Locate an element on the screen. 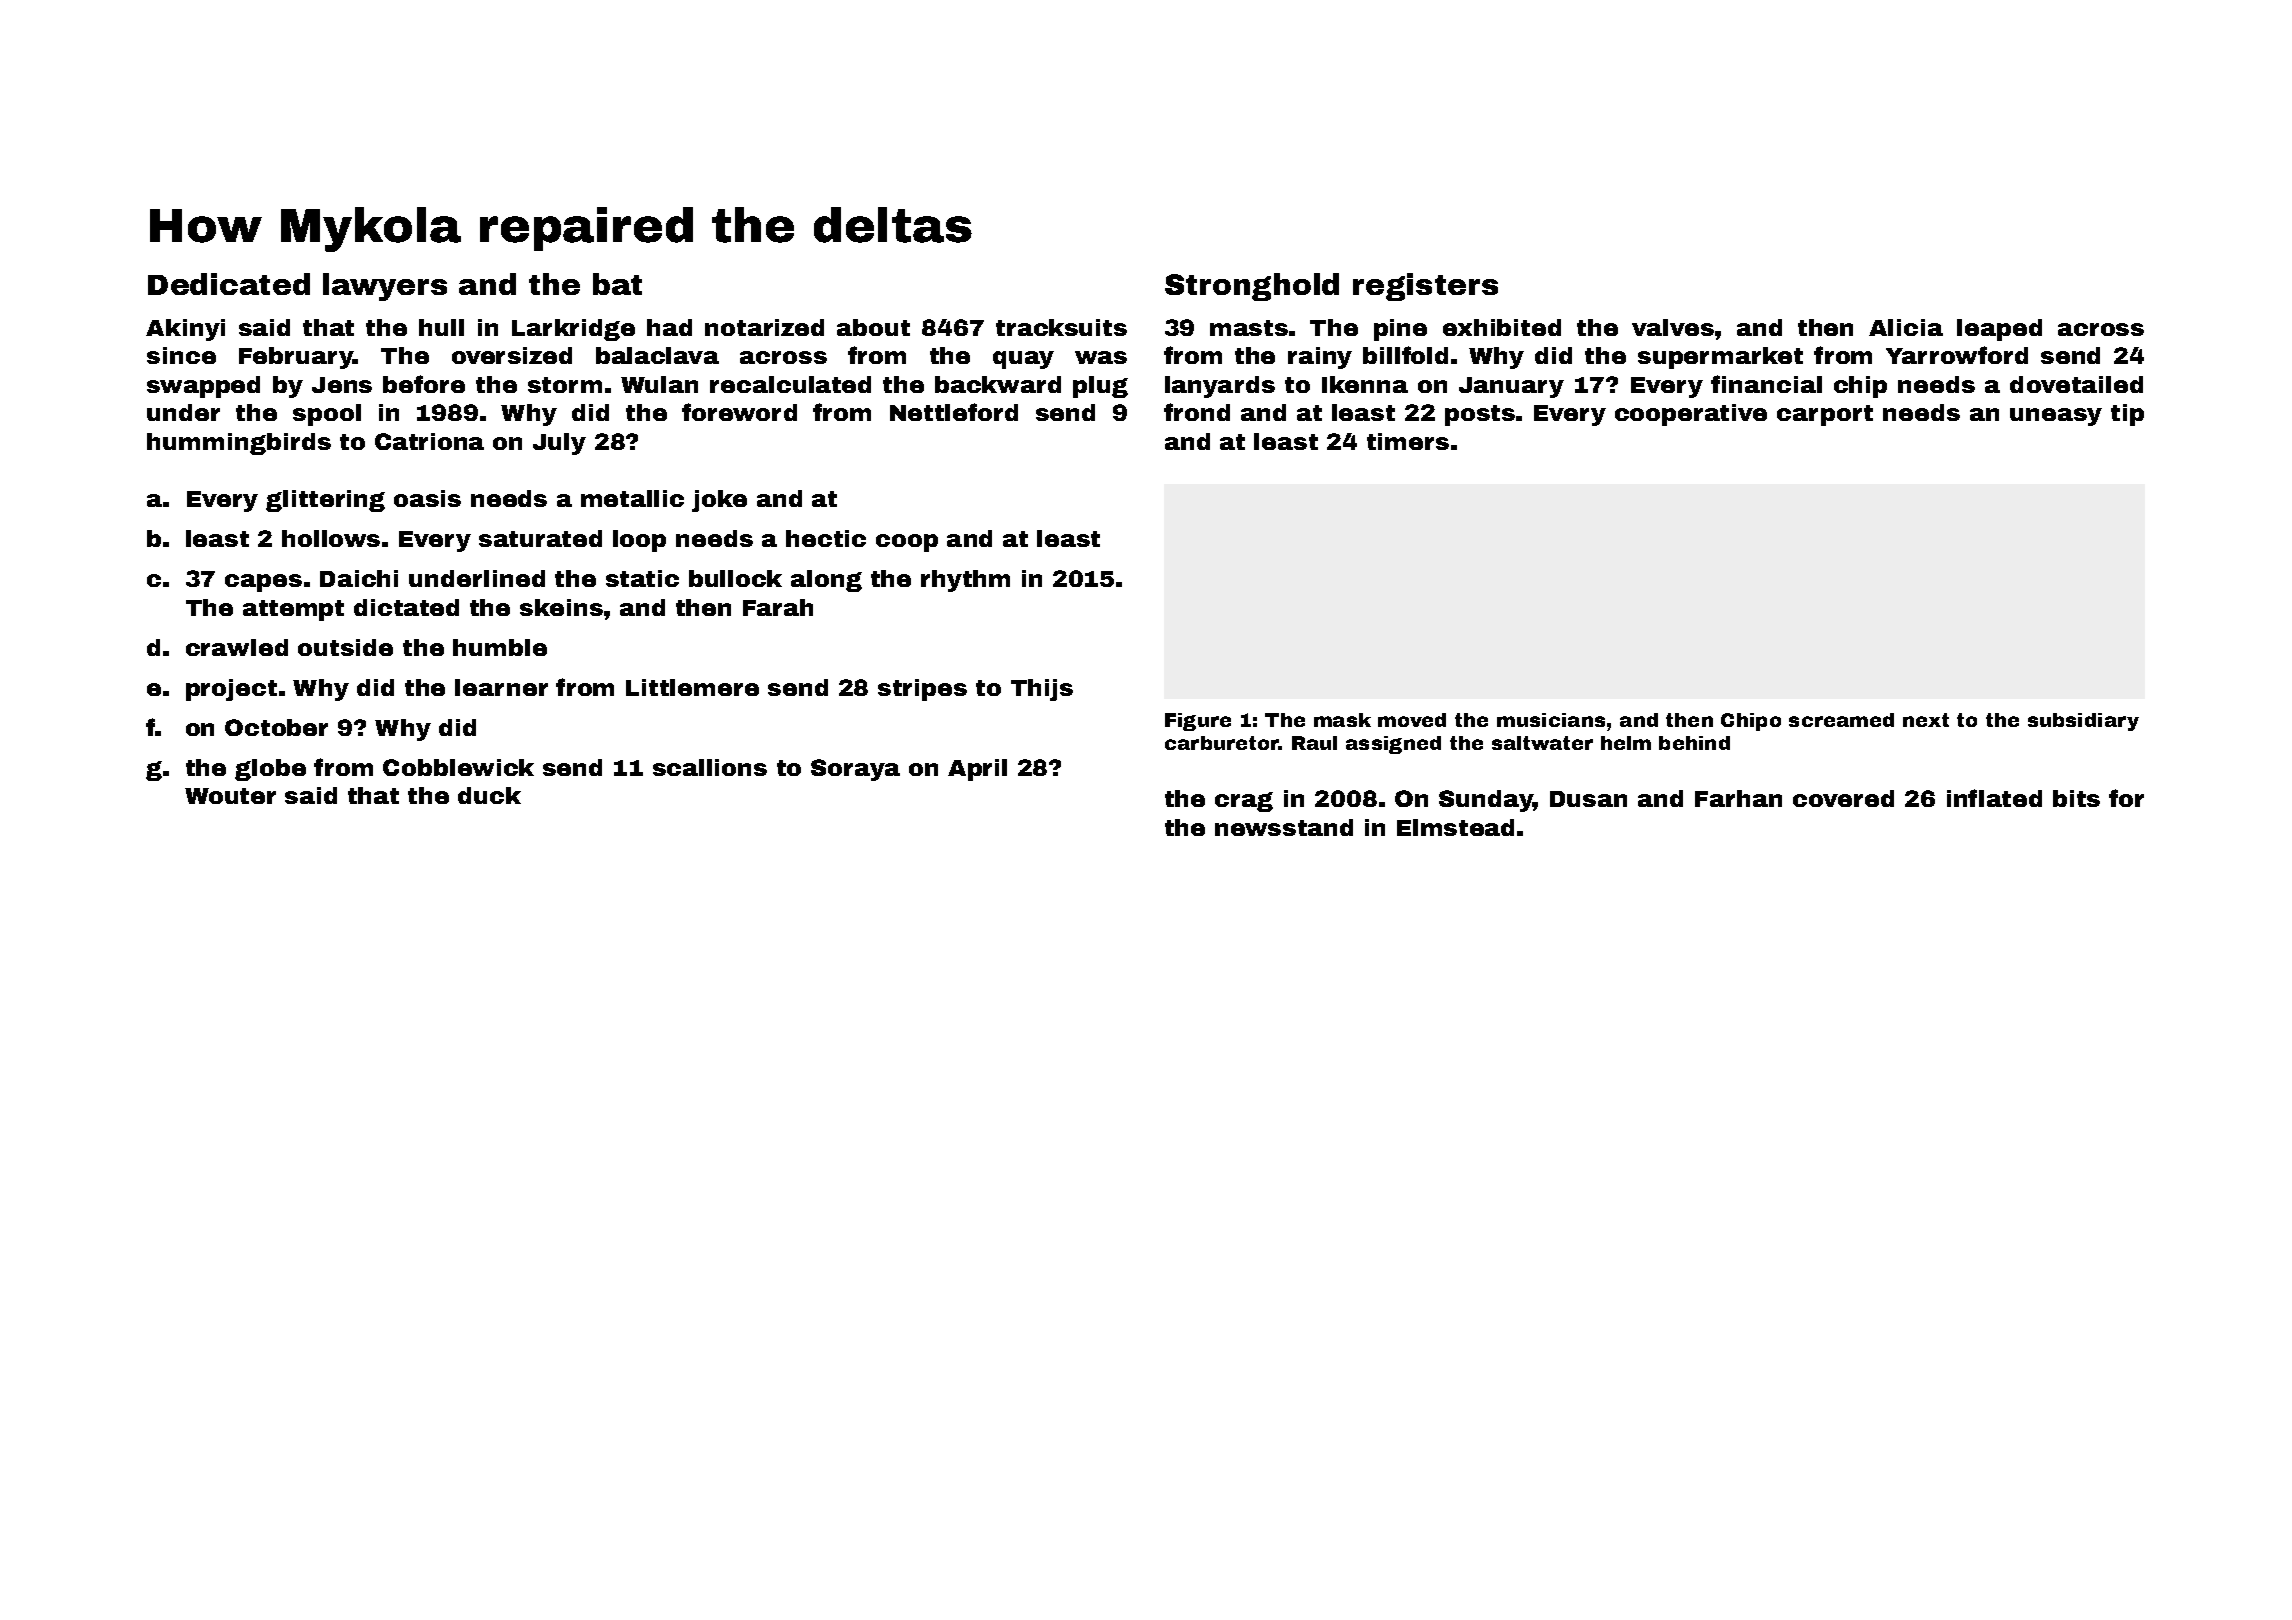 Image resolution: width=2292 pixels, height=1620 pixels. project is located at coordinates (231, 690).
